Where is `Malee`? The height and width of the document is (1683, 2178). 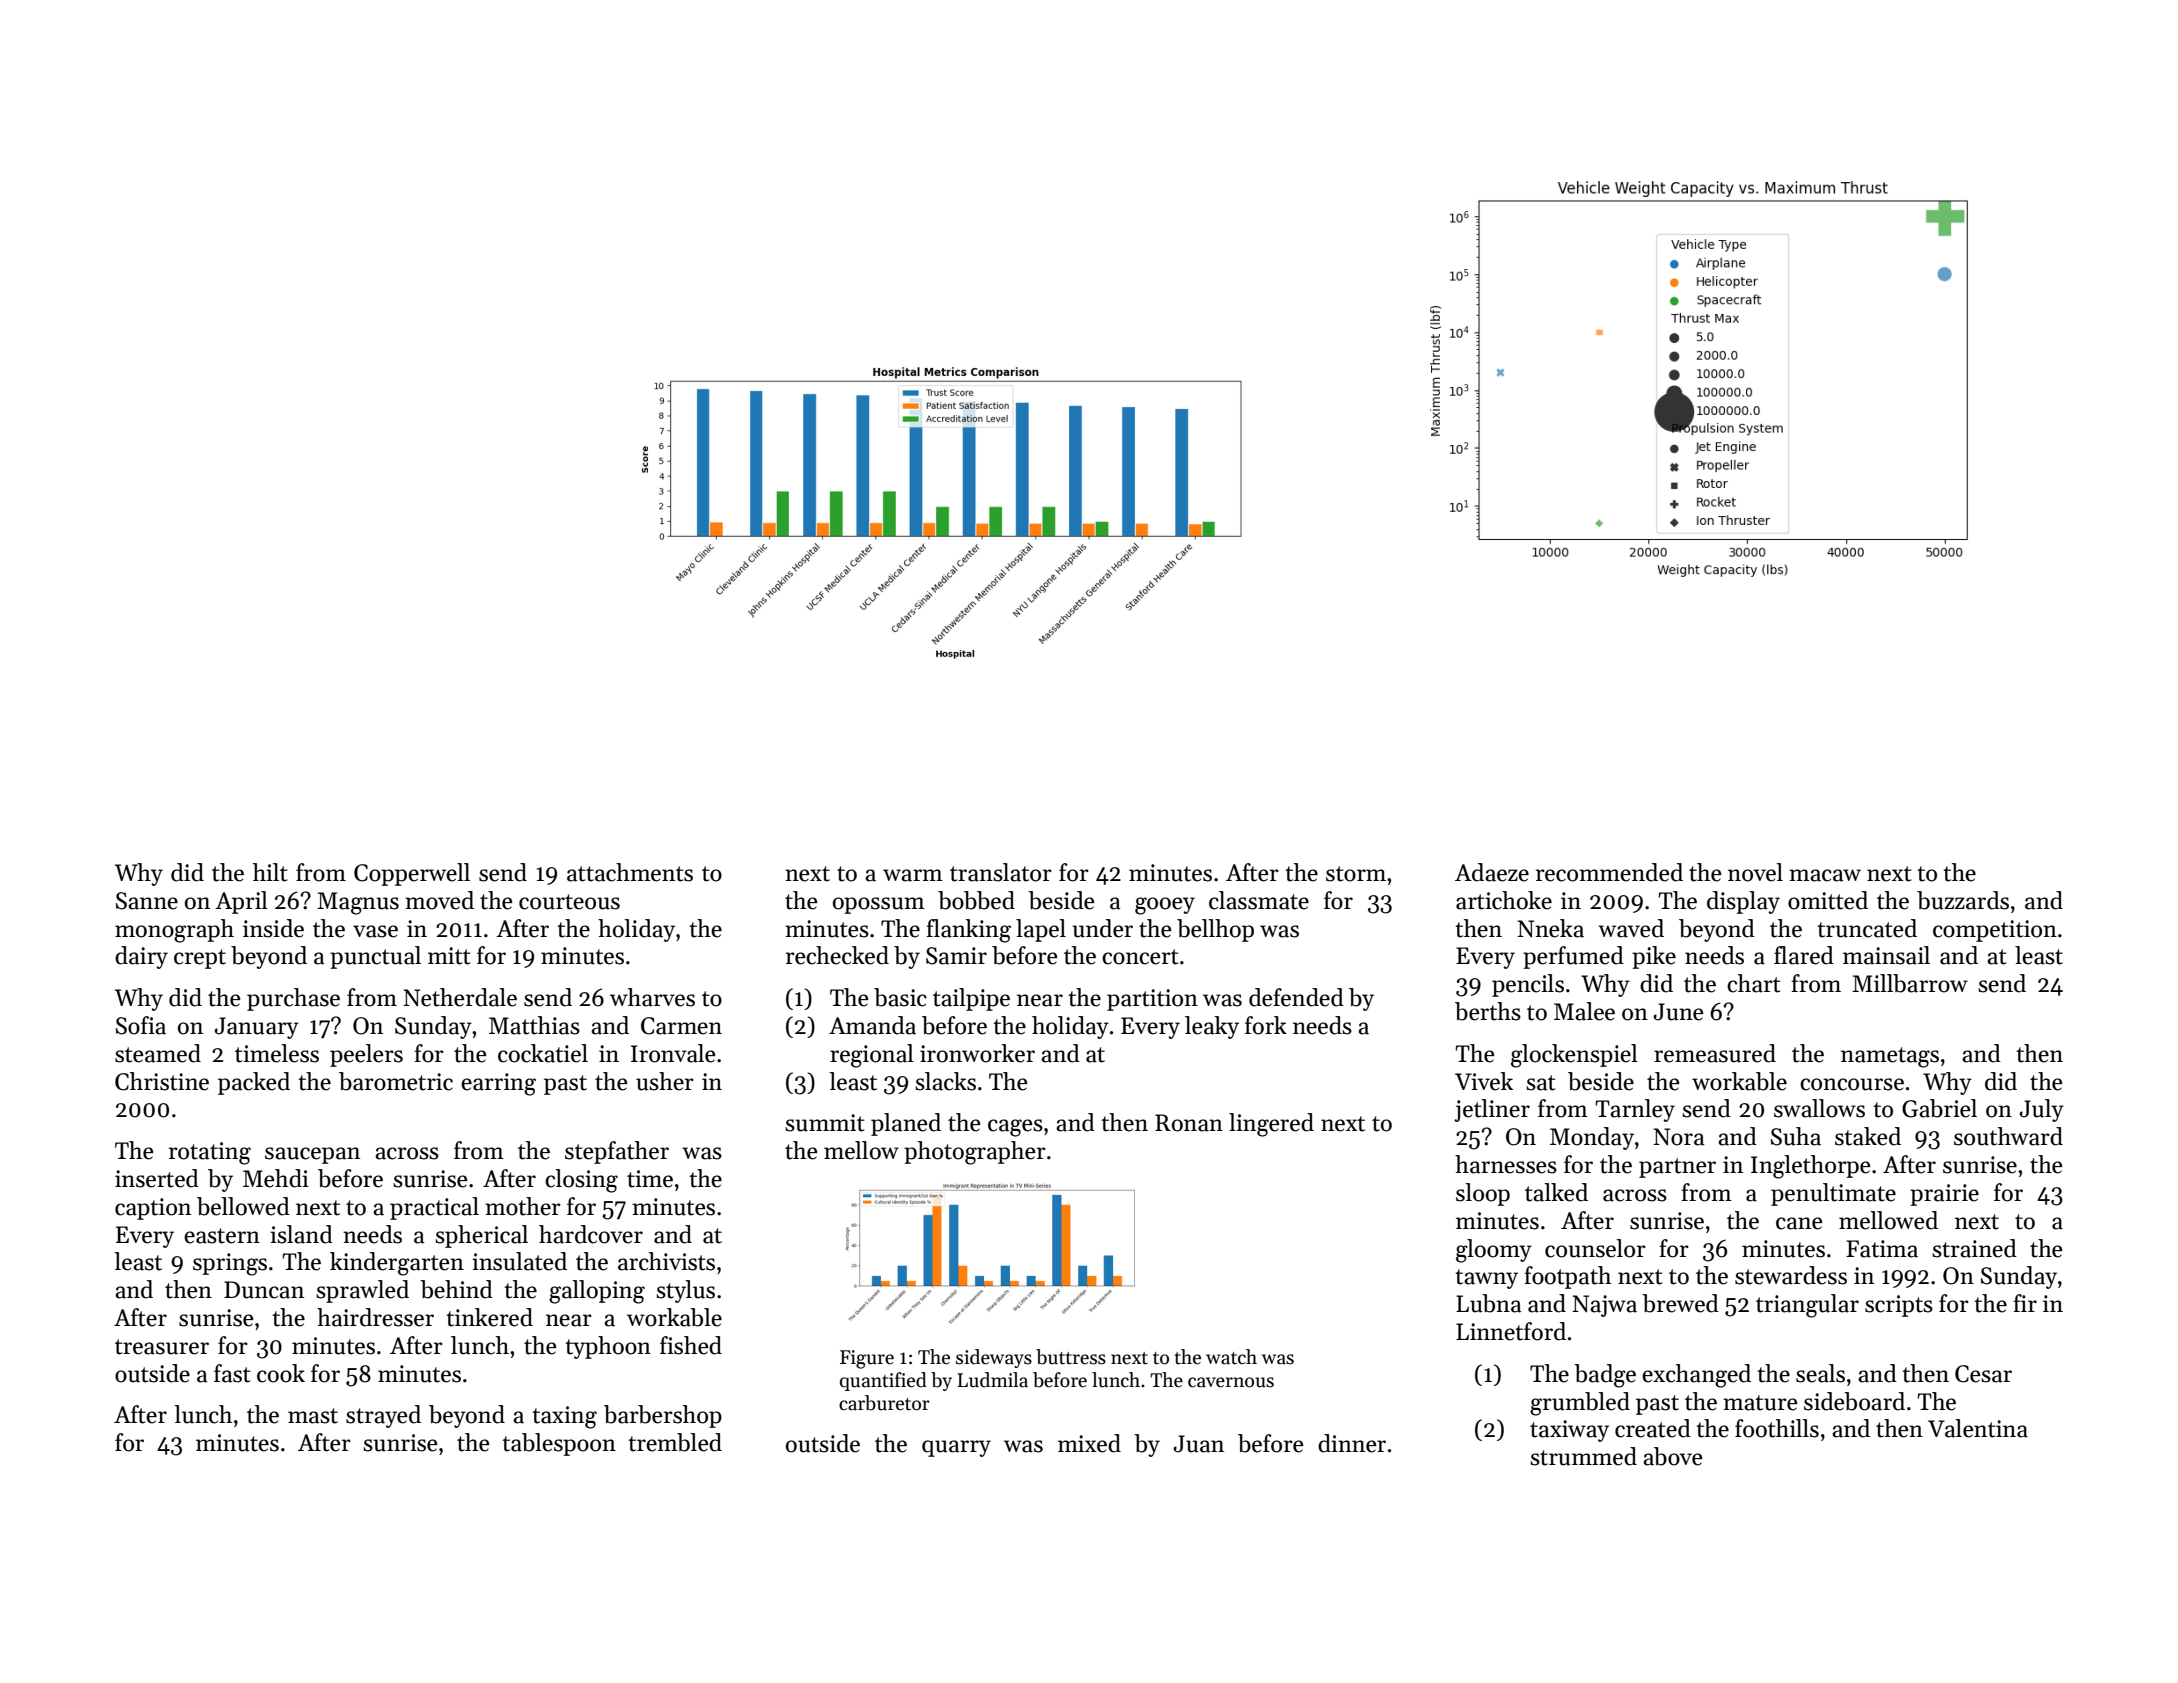 Malee is located at coordinates (1584, 1011).
